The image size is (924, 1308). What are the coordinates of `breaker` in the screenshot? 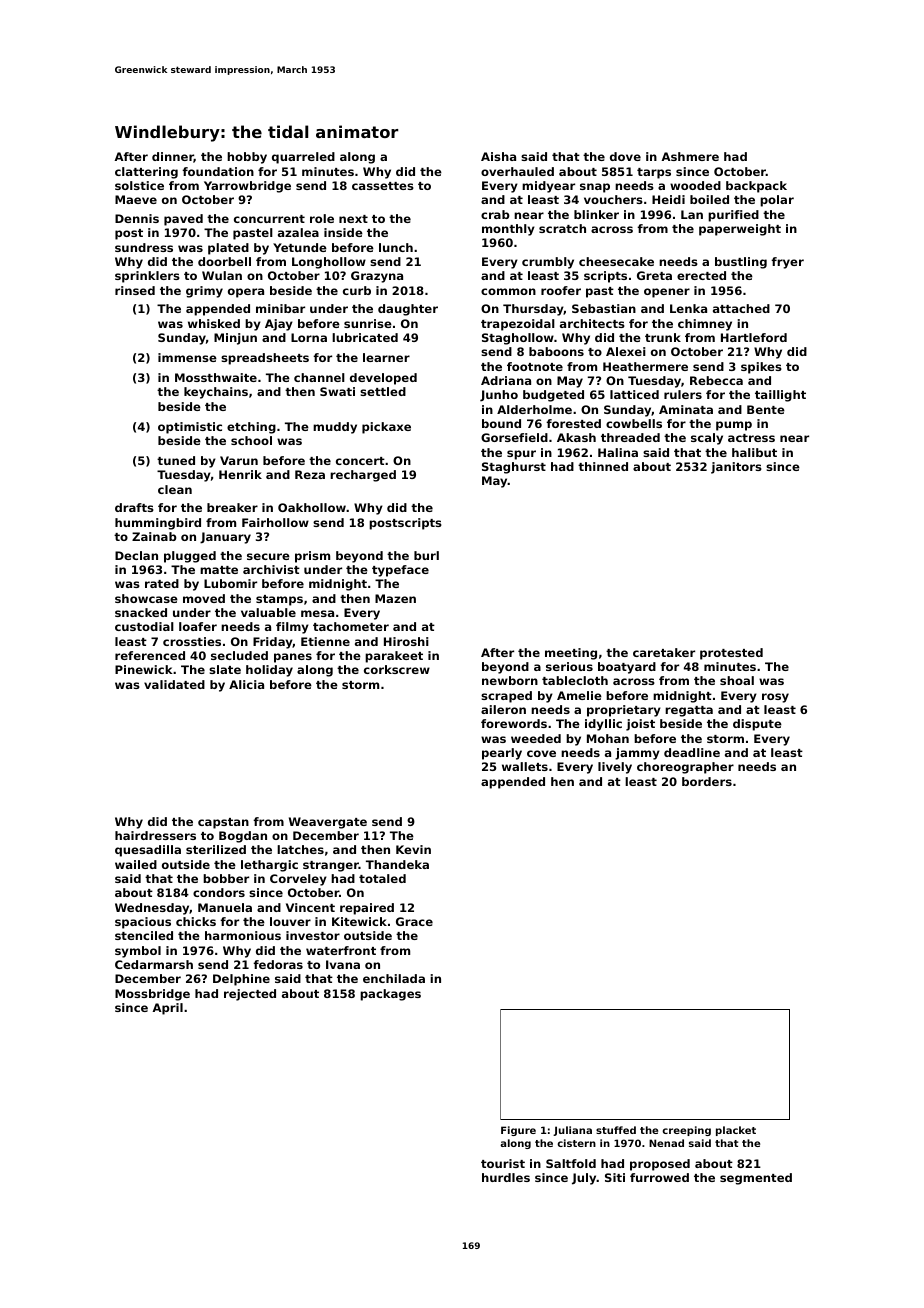 It's located at (232, 507).
